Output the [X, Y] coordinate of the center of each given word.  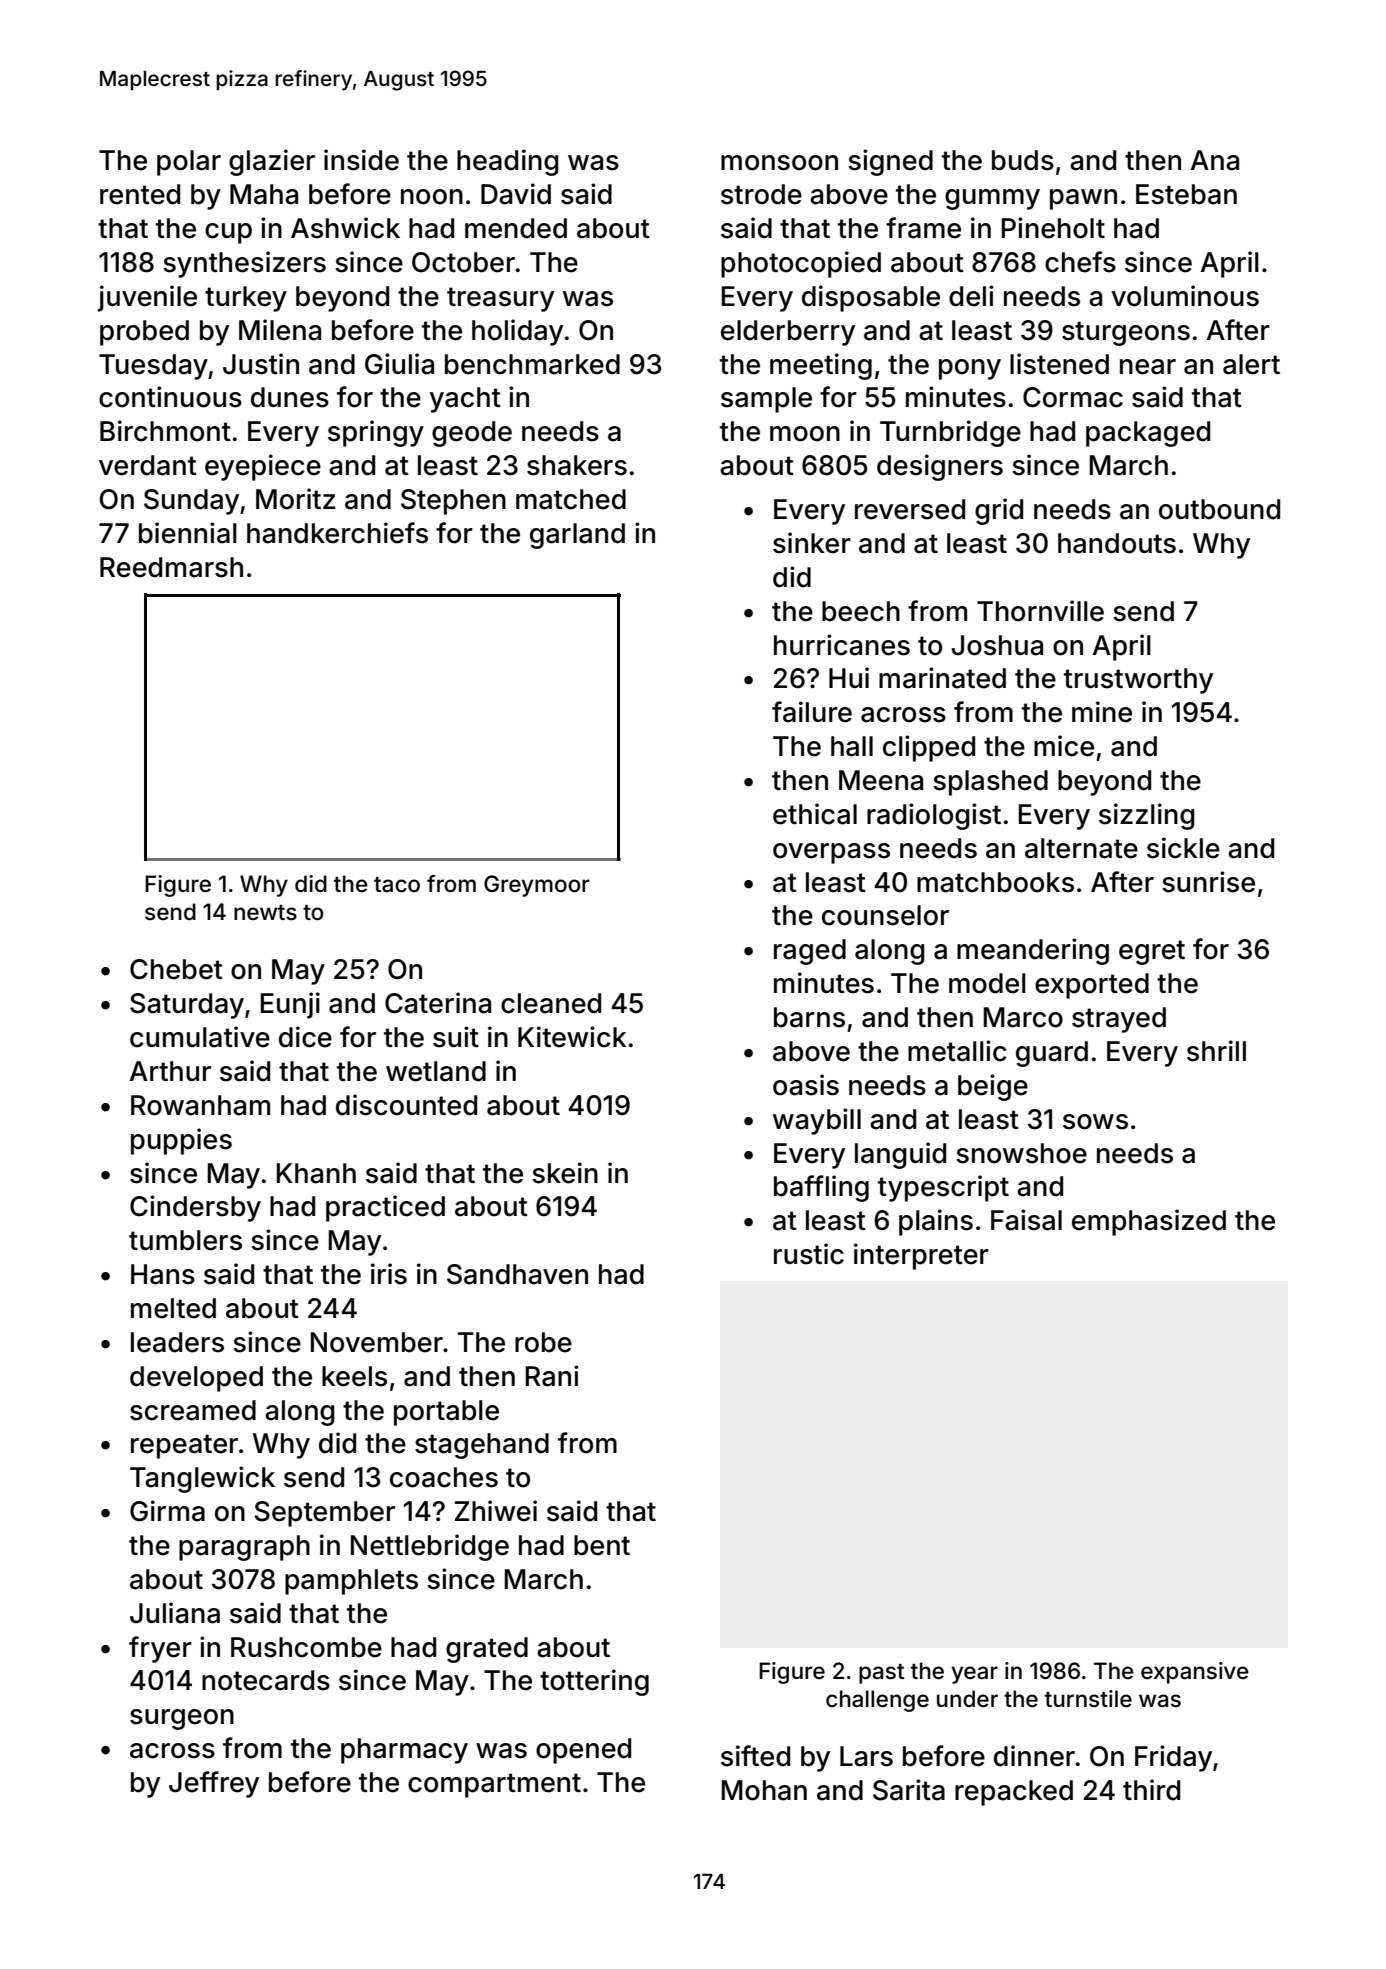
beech [861, 611]
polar [189, 163]
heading [508, 162]
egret [1152, 952]
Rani [552, 1376]
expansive [1195, 1673]
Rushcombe [306, 1647]
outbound [1219, 509]
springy [376, 433]
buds [1023, 160]
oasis [806, 1085]
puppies [181, 1141]
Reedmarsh [171, 567]
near [1148, 367]
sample [766, 400]
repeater [184, 1446]
